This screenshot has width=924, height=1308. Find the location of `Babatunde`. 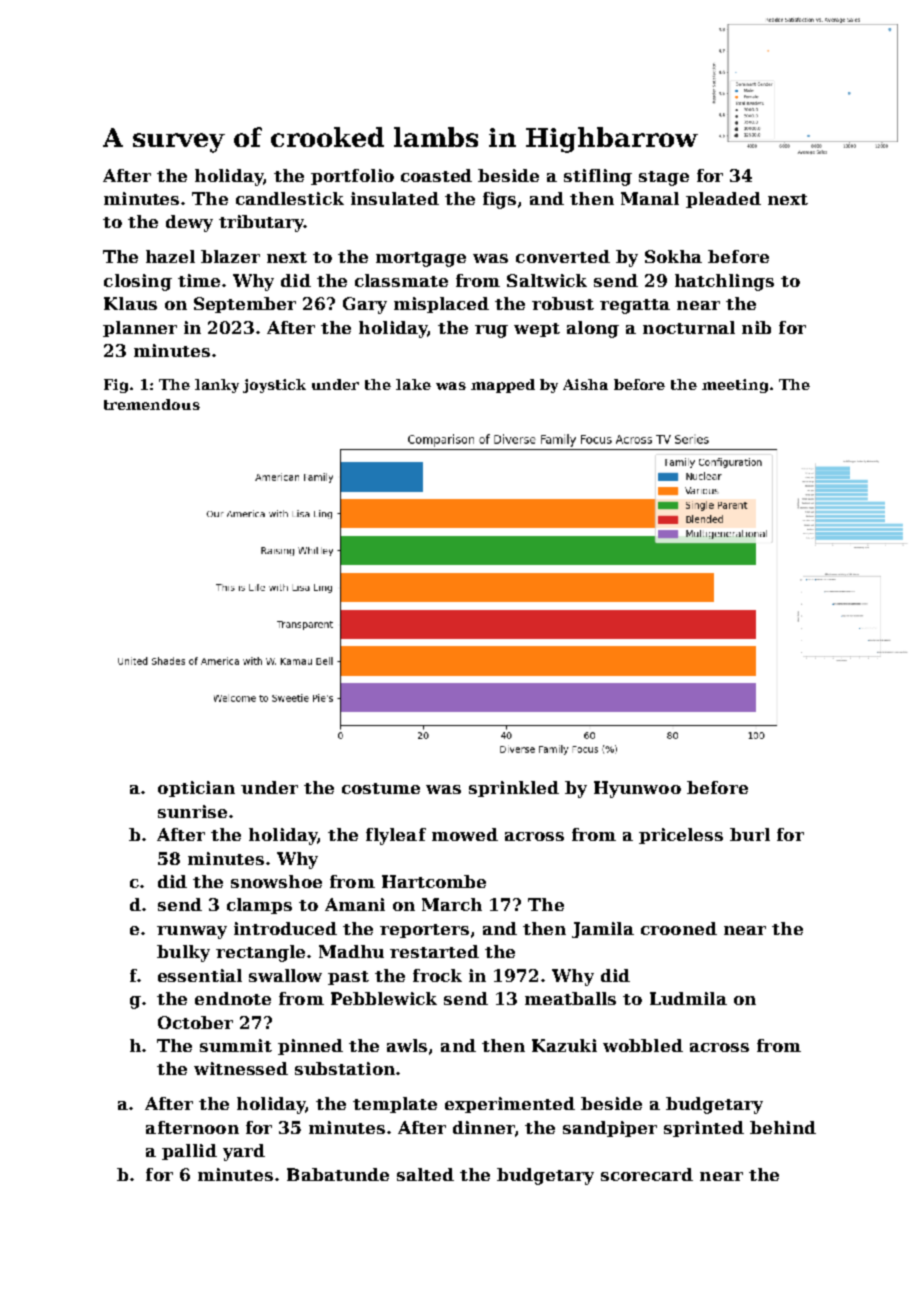

Babatunde is located at coordinates (338, 1174).
